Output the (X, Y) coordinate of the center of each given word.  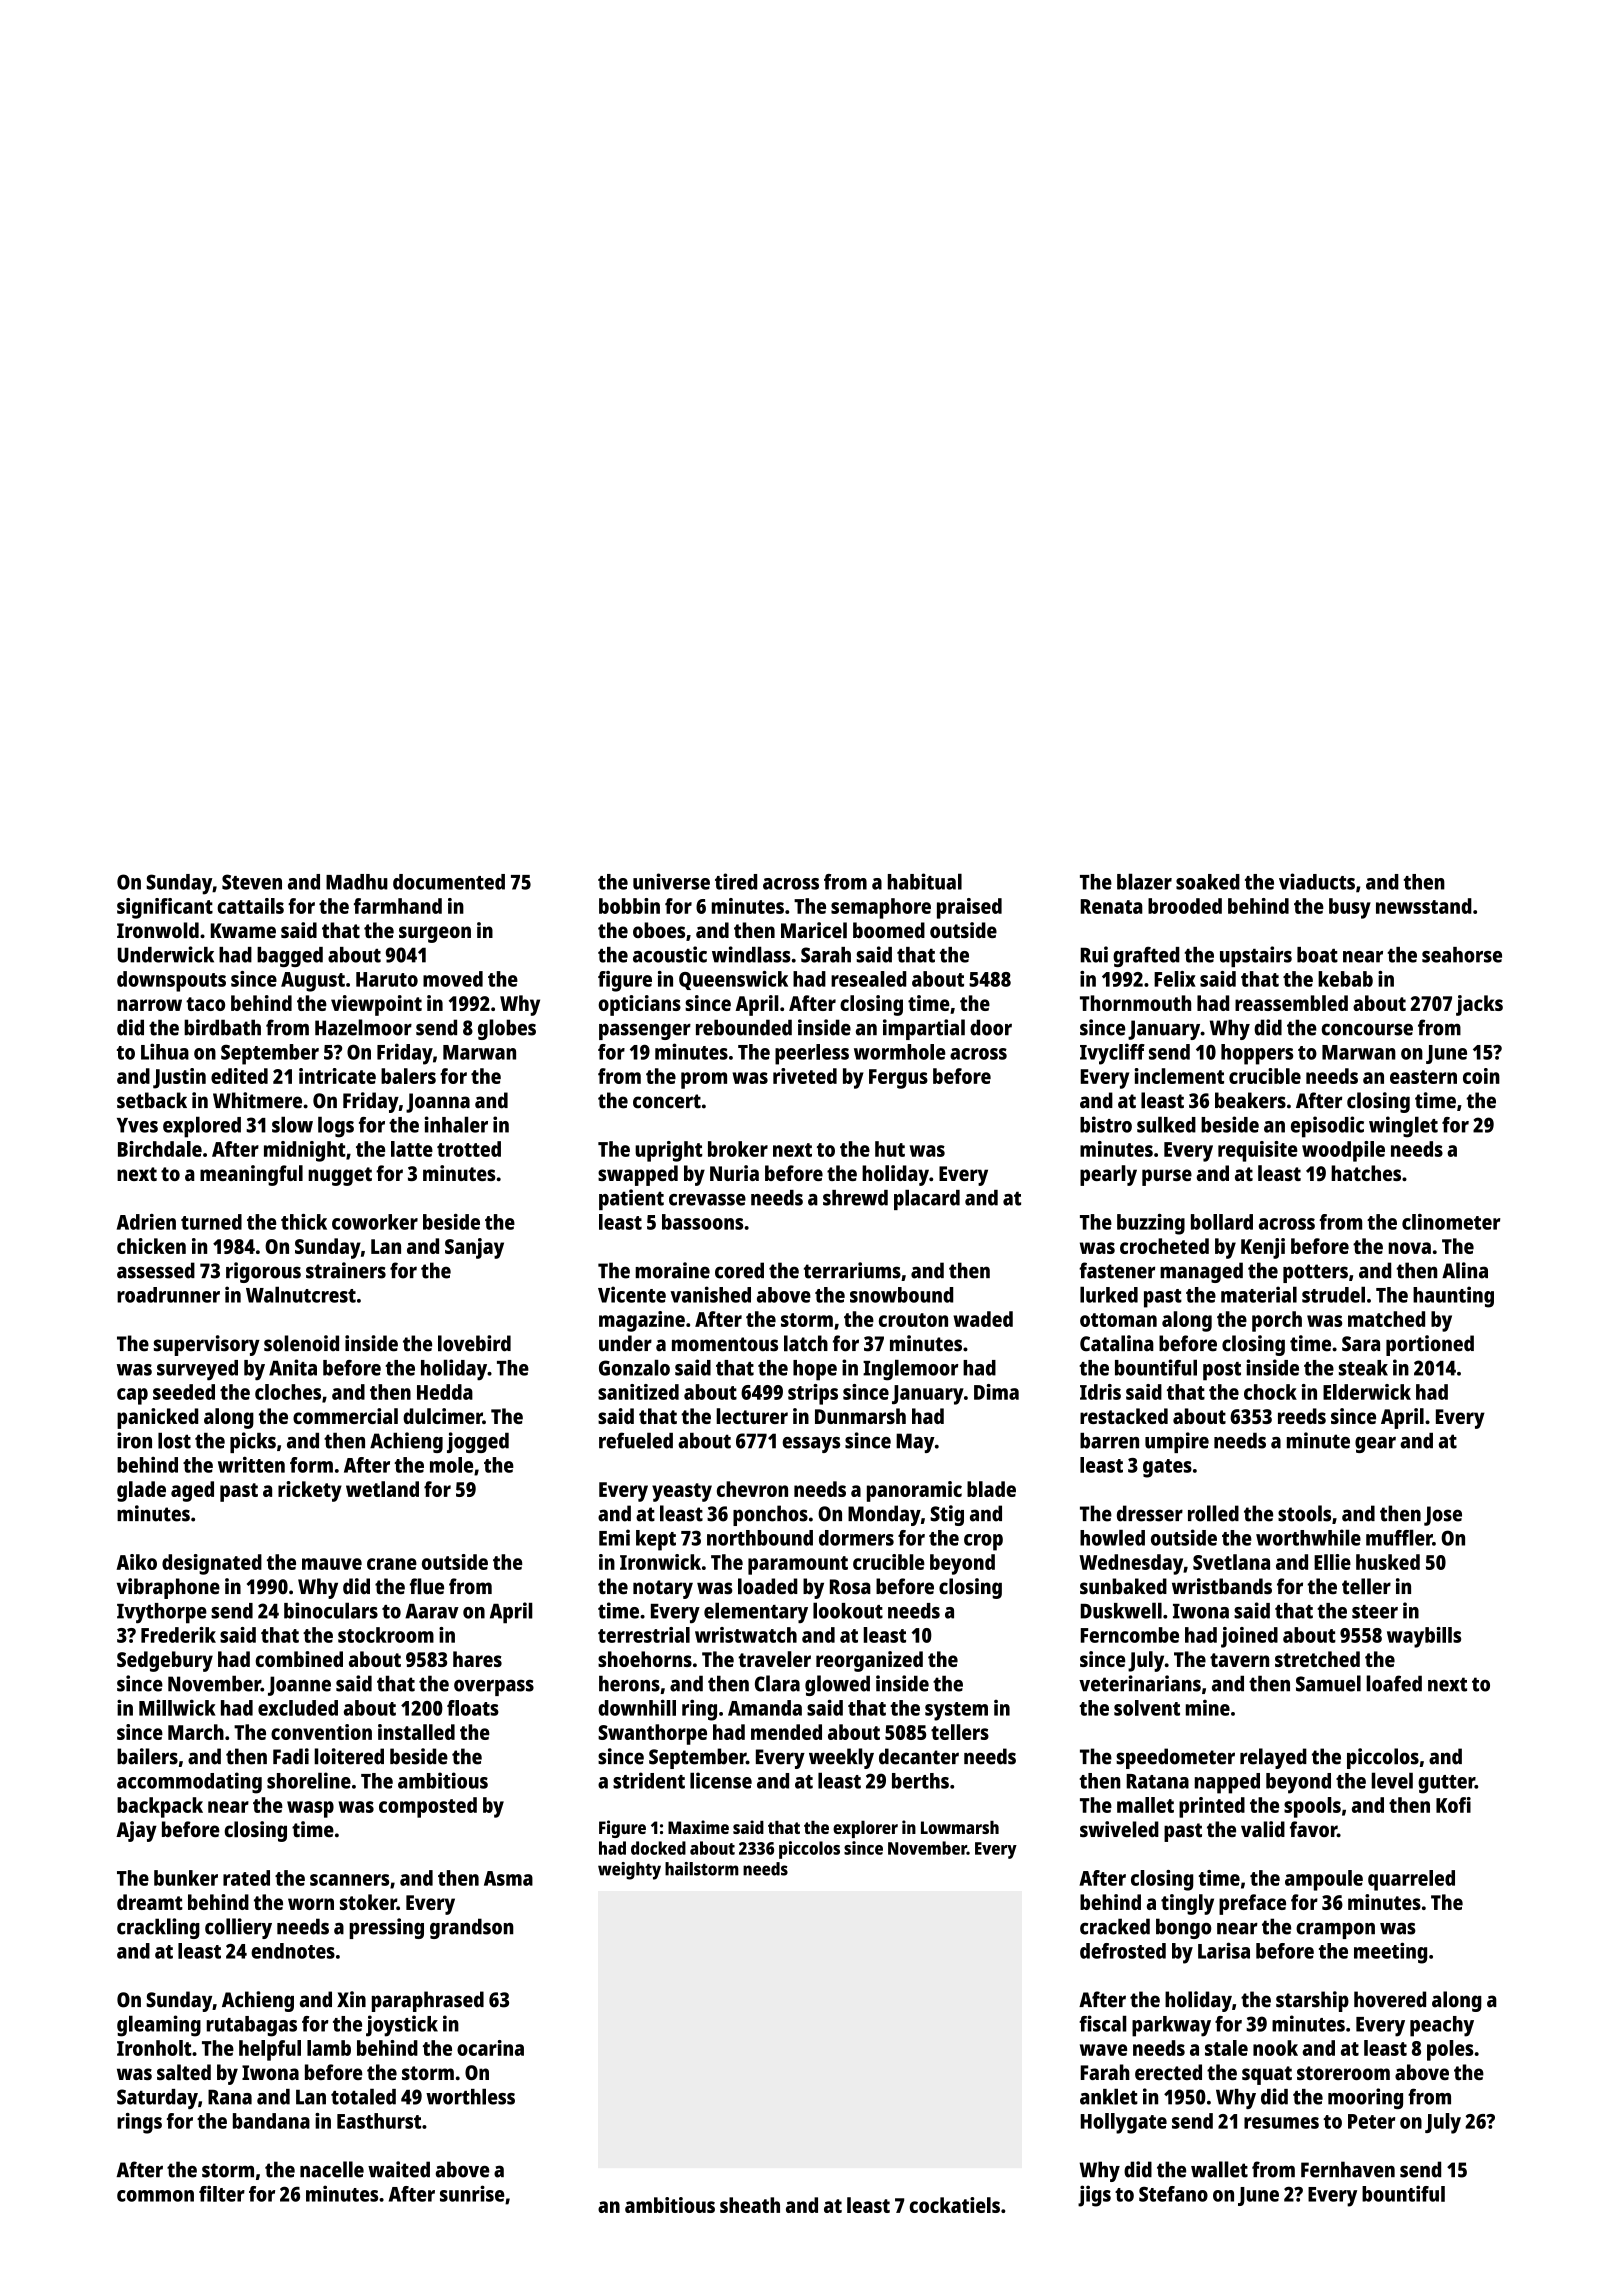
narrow (149, 1005)
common (155, 2196)
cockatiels (955, 2205)
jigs (1094, 2196)
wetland (382, 1489)
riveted (805, 1076)
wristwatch (746, 1635)
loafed (1394, 1683)
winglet (1403, 1127)
